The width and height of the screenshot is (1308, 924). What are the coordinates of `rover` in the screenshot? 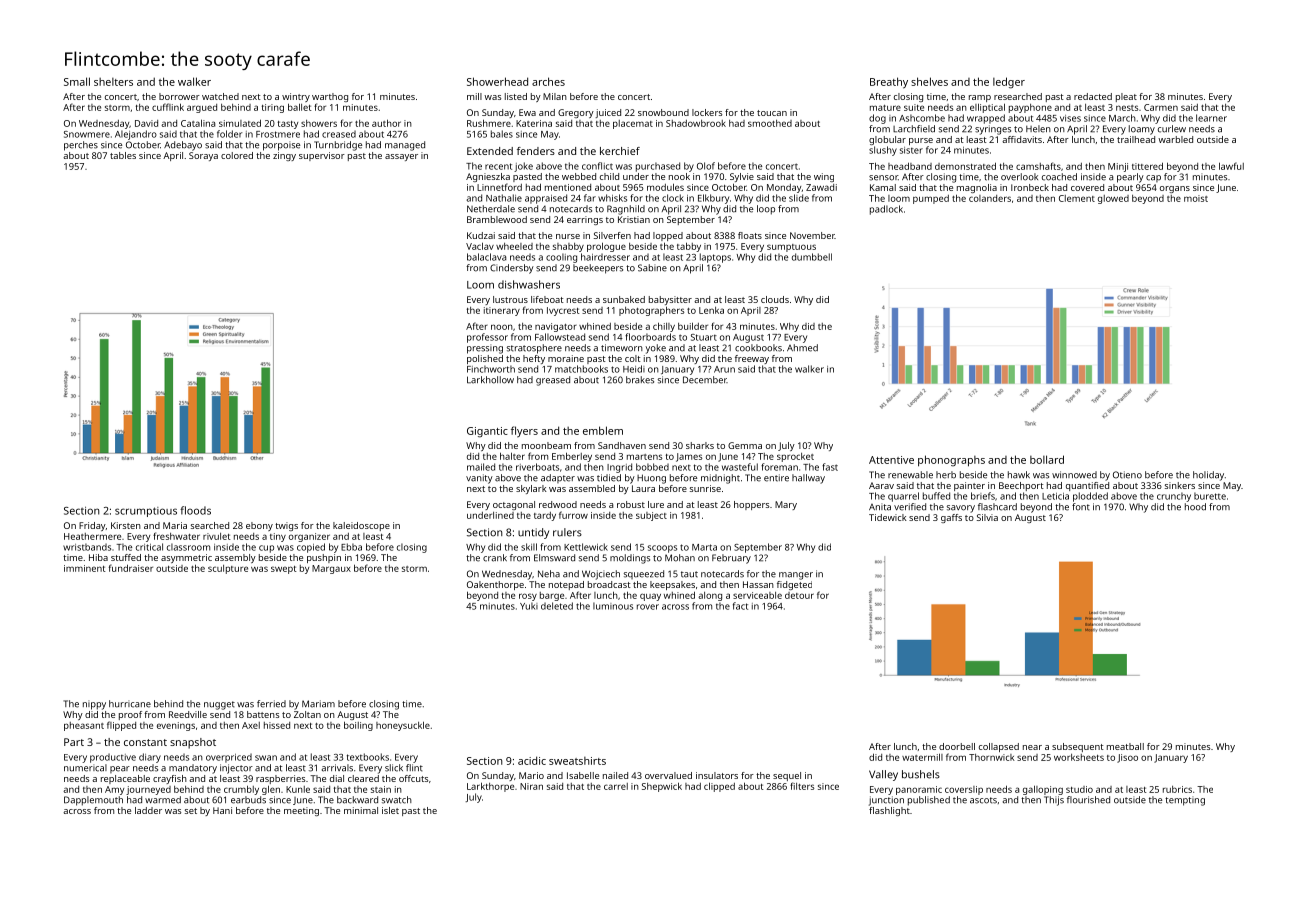 It's located at (648, 607).
